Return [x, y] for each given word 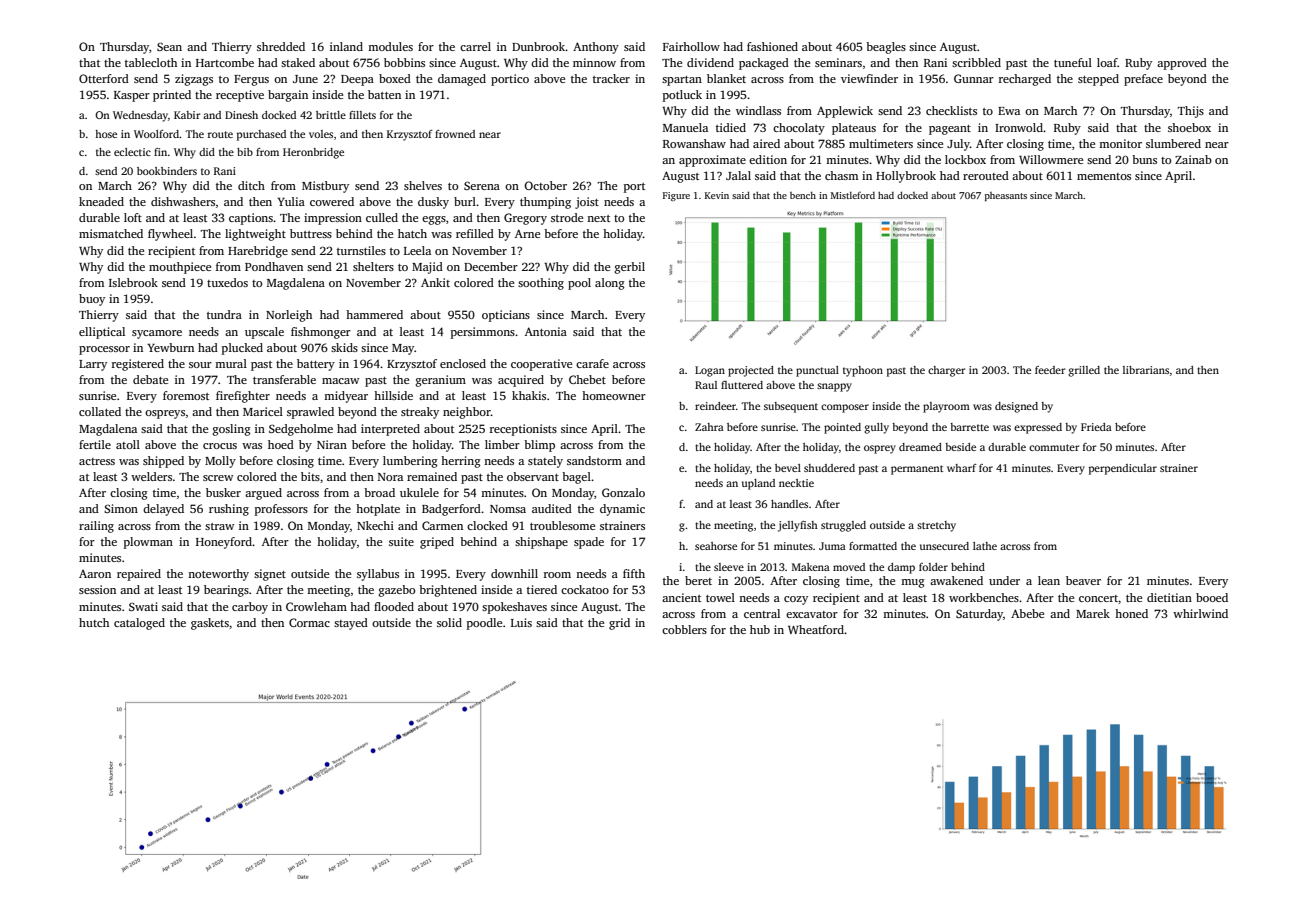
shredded [281, 46]
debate [150, 379]
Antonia [546, 331]
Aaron [95, 574]
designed [1016, 407]
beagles [886, 48]
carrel [475, 46]
